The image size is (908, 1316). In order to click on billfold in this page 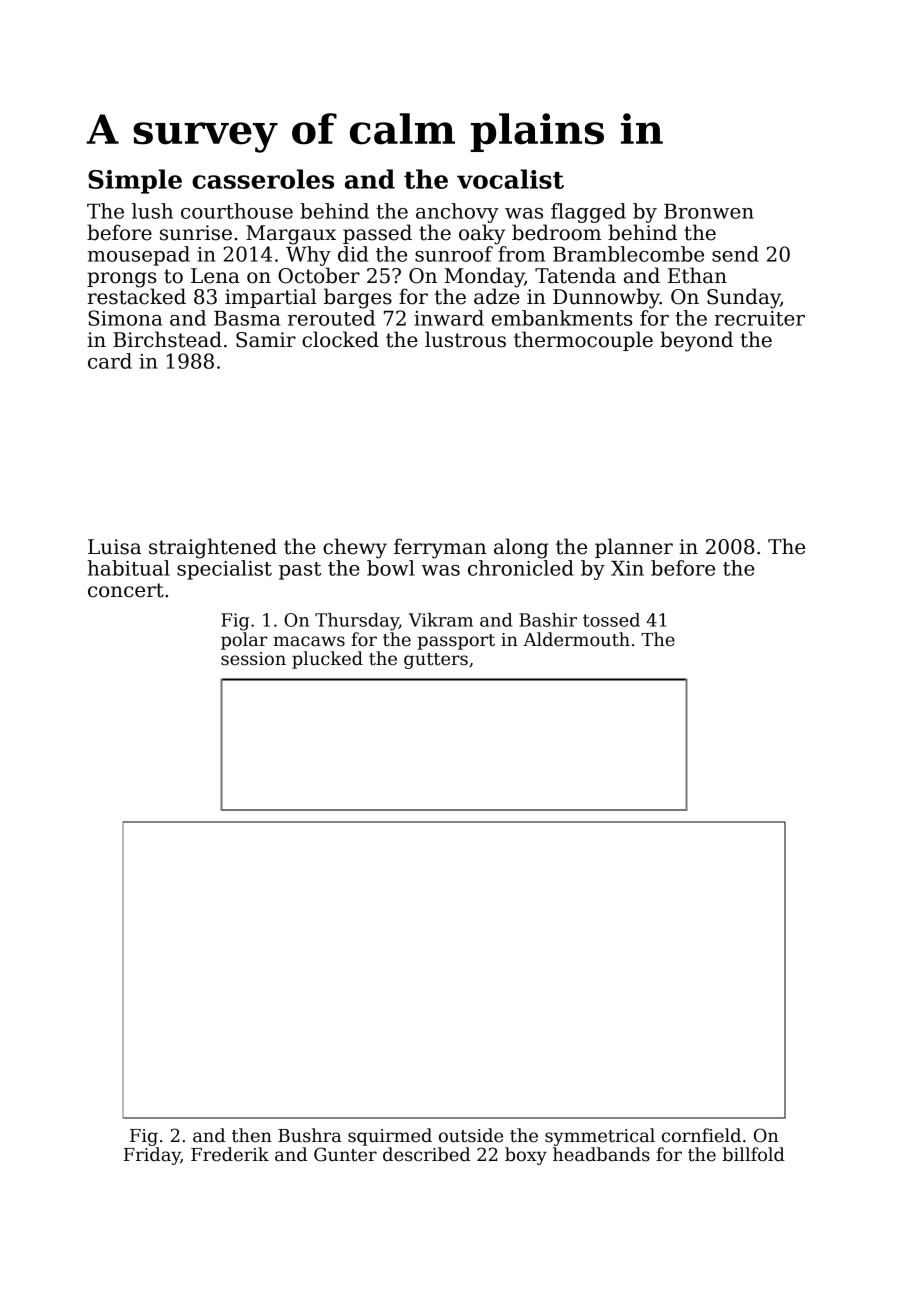, I will do `click(753, 1154)`.
